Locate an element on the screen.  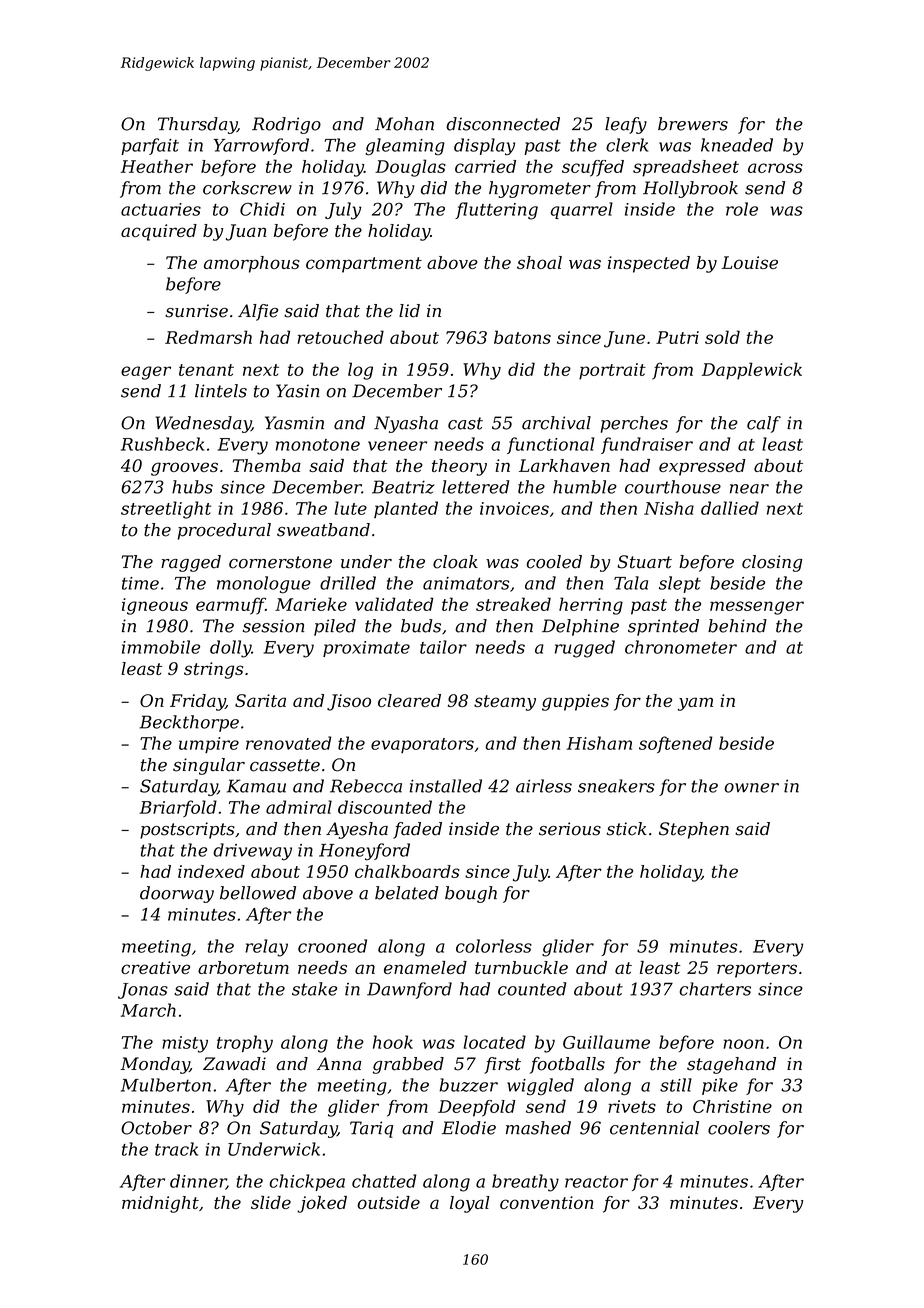
midnight is located at coordinates (160, 1204).
